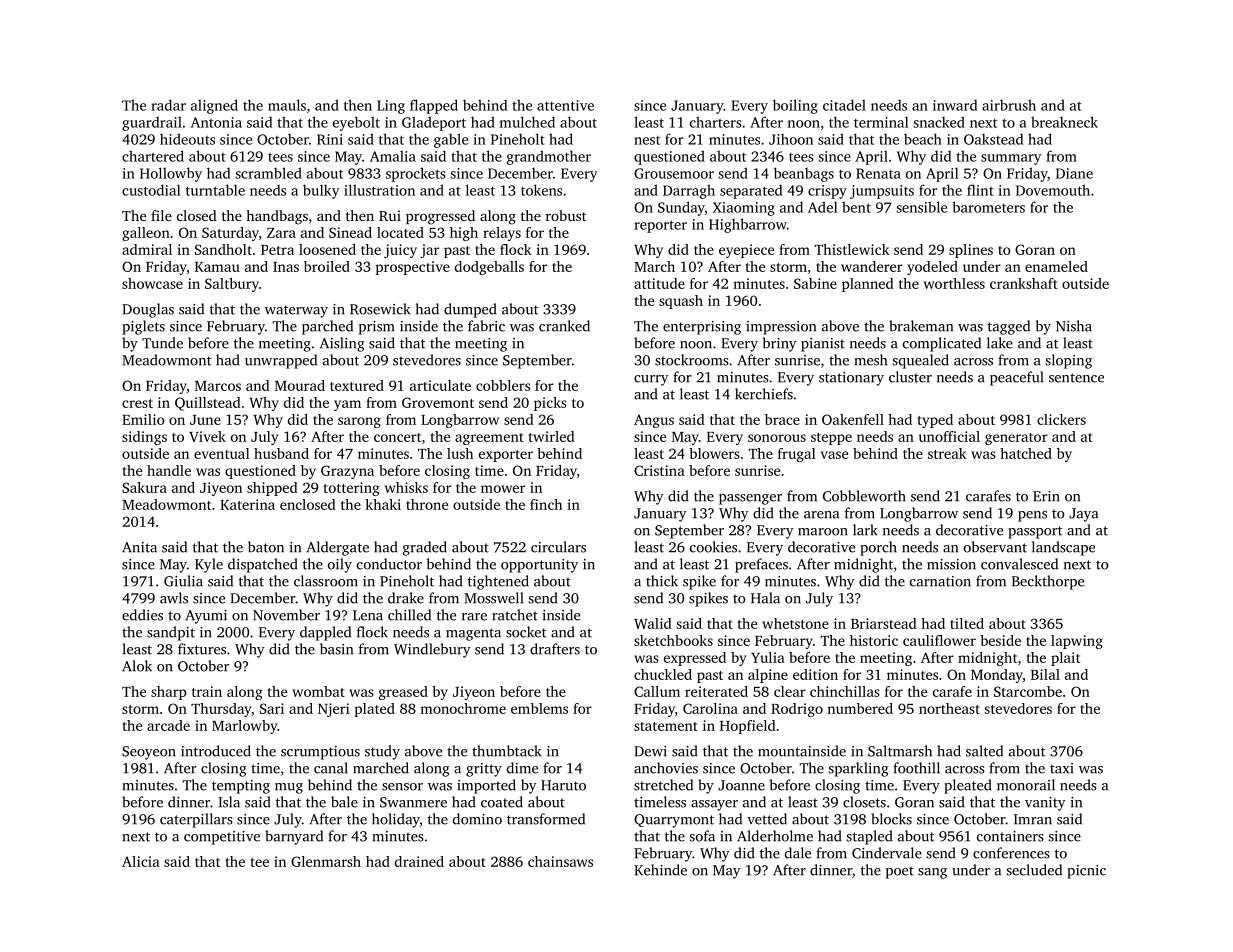 The height and width of the document is (952, 1233). Describe the element at coordinates (347, 472) in the document. I see `Grazyna` at that location.
